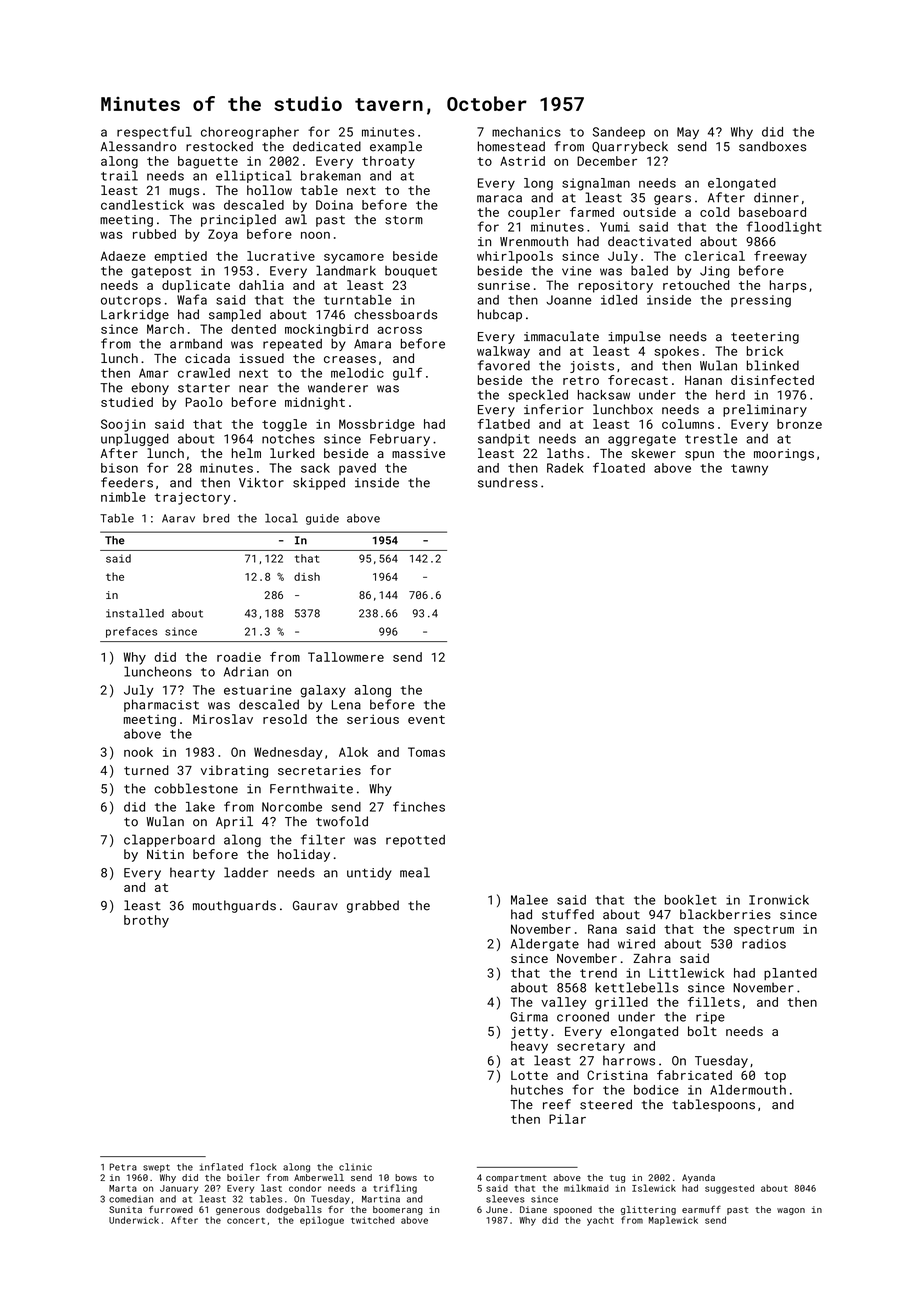  I want to click on twitched, so click(373, 1220).
